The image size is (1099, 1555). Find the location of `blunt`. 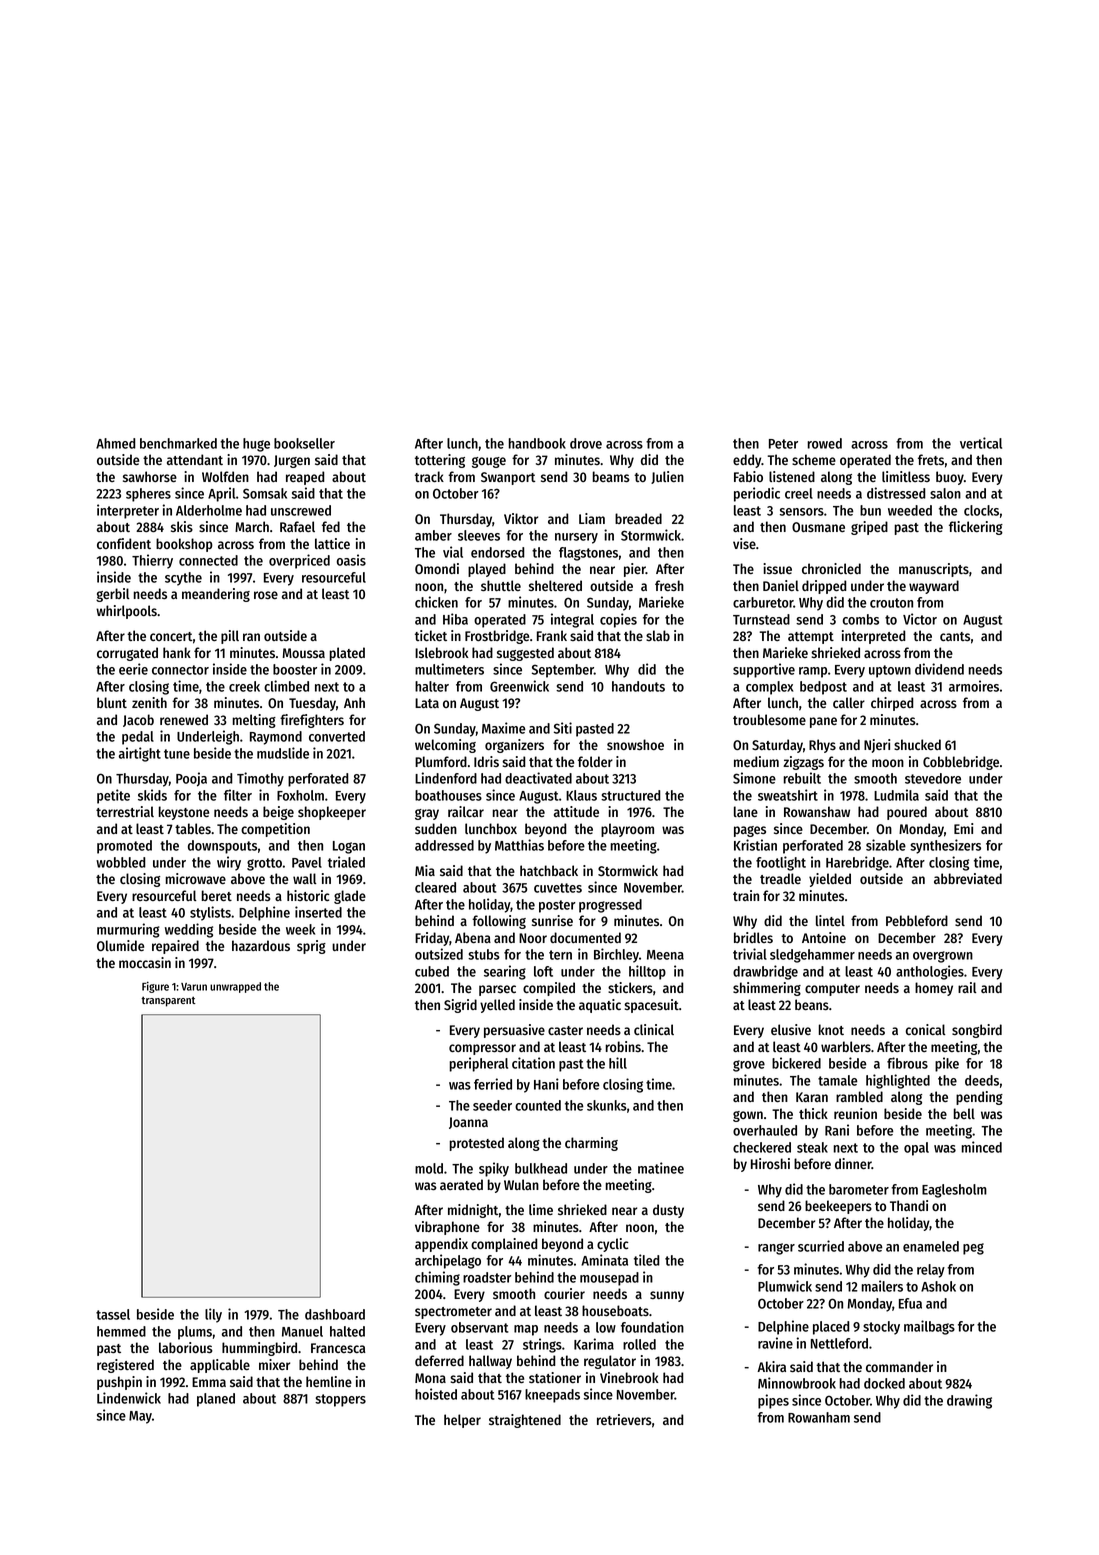

blunt is located at coordinates (112, 702).
